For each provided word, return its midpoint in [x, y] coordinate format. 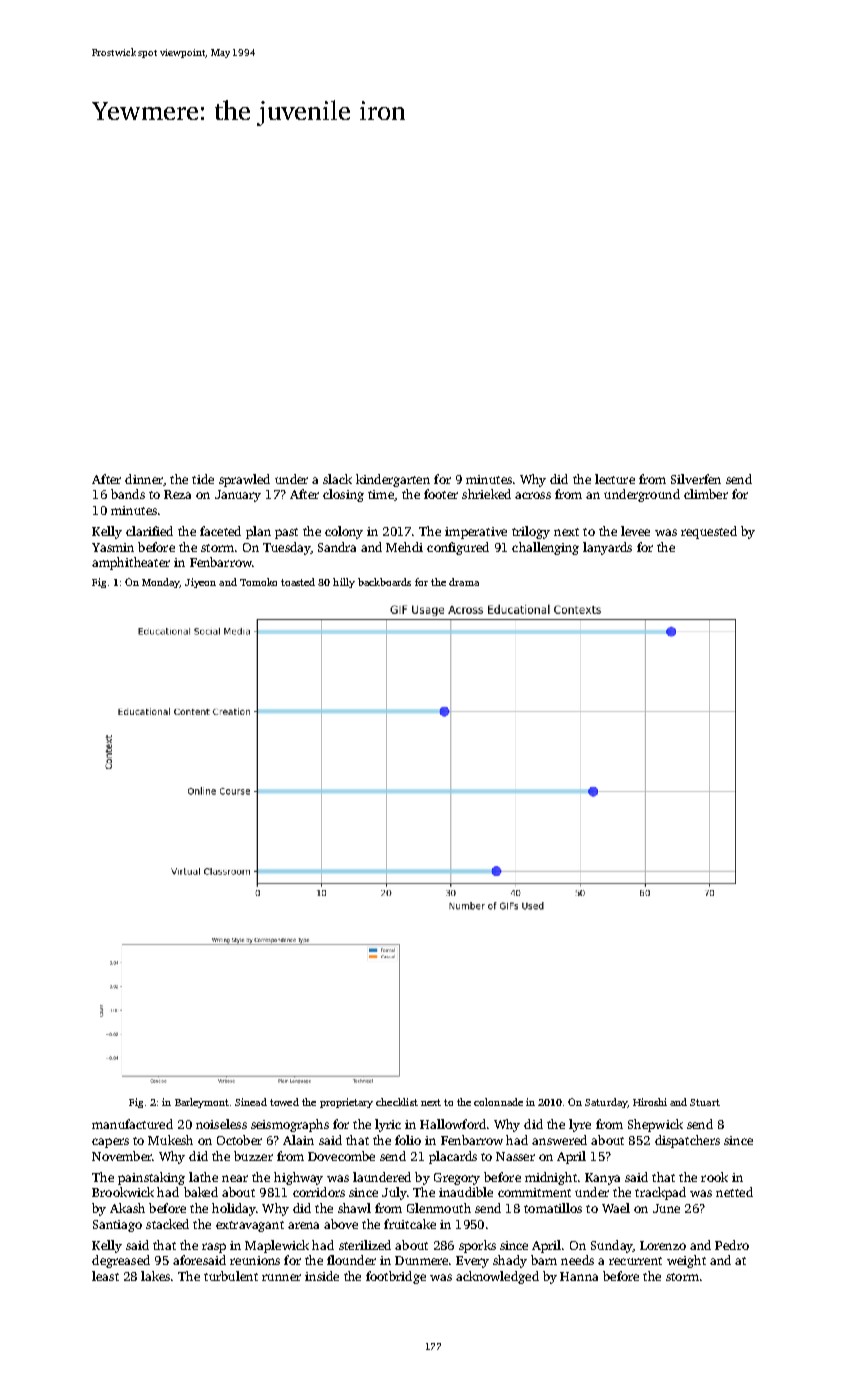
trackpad [660, 1193]
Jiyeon [200, 583]
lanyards [607, 548]
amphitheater [131, 563]
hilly [344, 583]
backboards [384, 582]
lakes [155, 1276]
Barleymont [202, 1103]
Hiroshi [650, 1102]
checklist [397, 1102]
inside [322, 1276]
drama [464, 582]
